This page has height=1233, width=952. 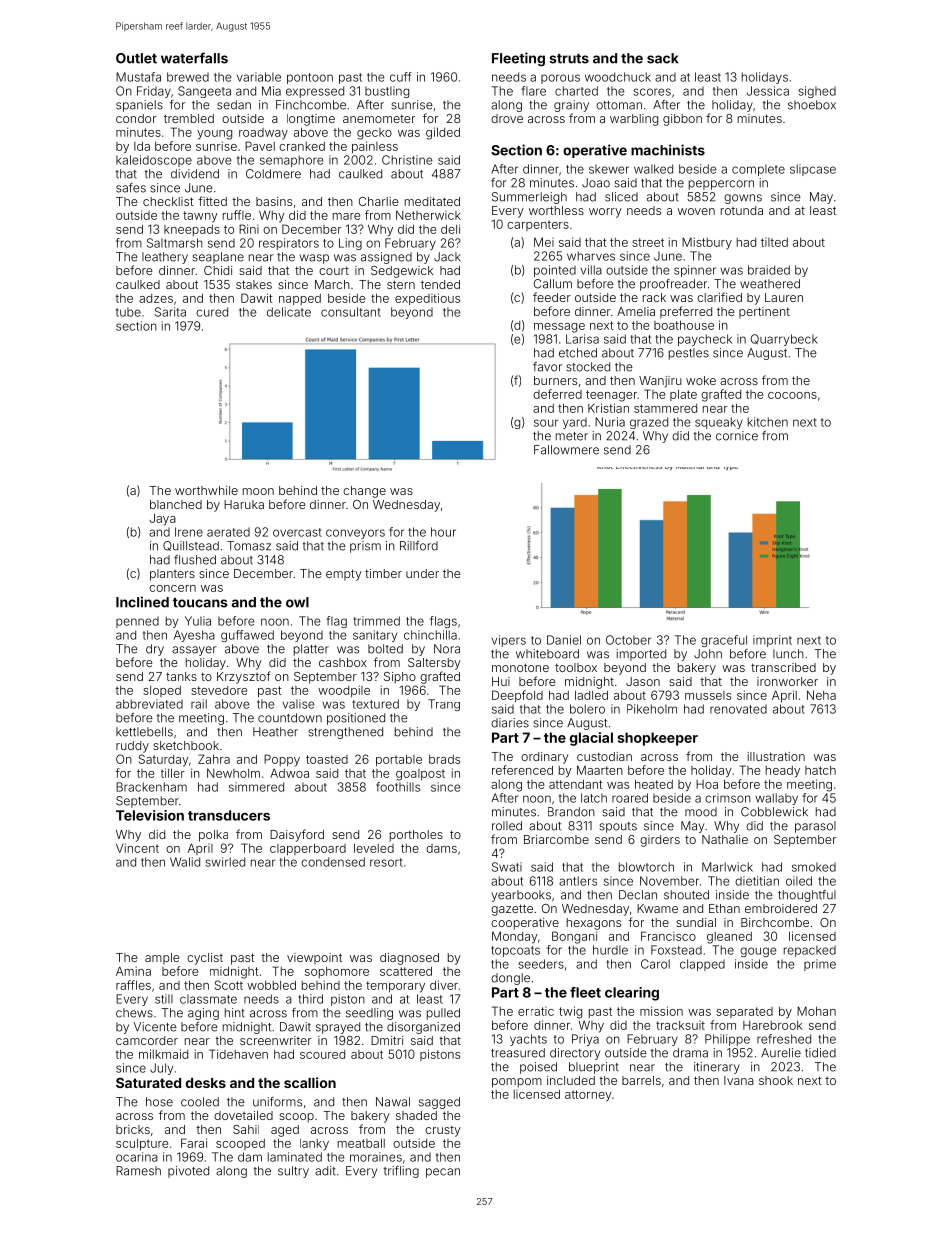 What do you see at coordinates (293, 1172) in the page?
I see `sultry` at bounding box center [293, 1172].
